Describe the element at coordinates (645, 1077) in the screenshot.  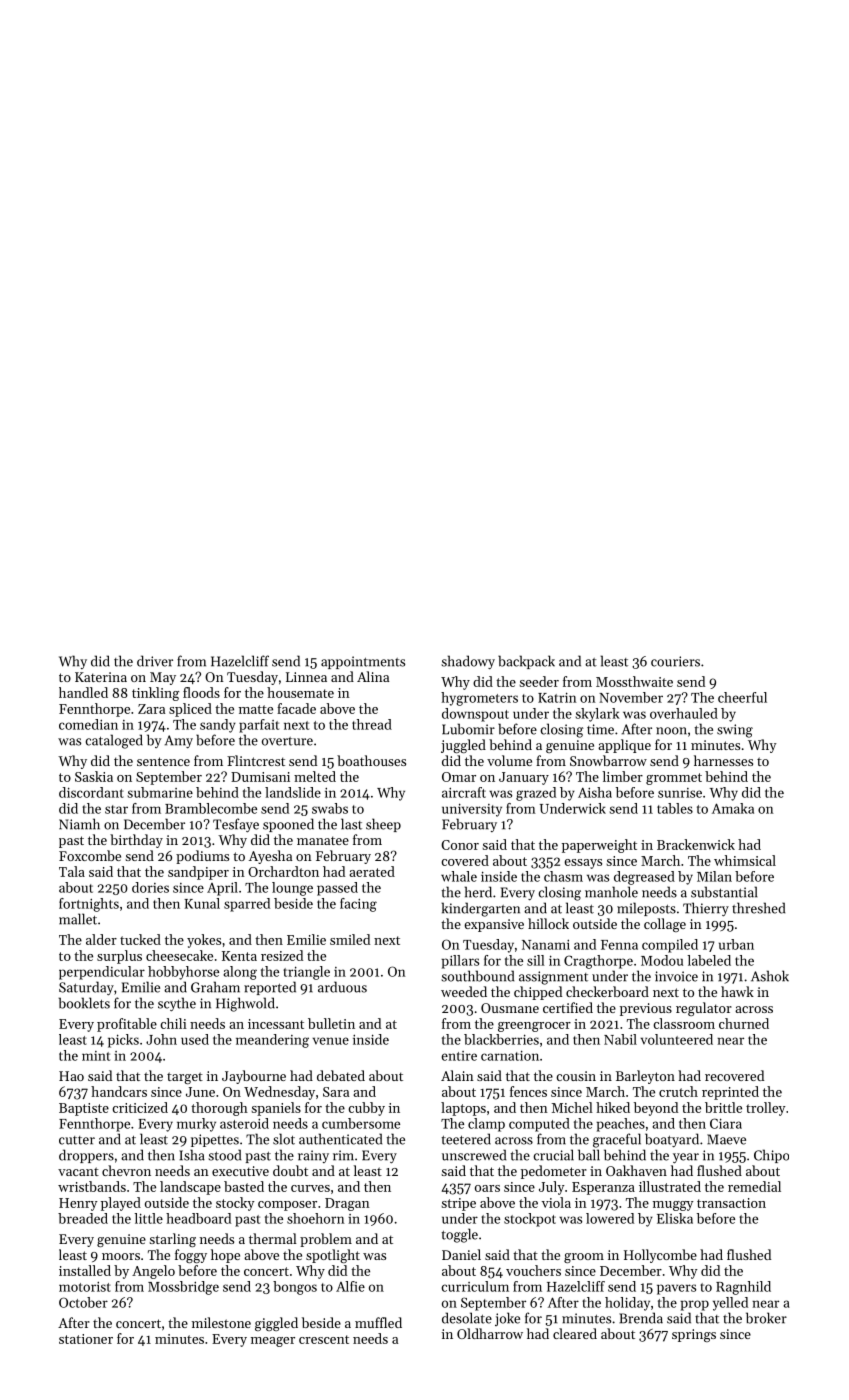
I see `Barleyton` at that location.
